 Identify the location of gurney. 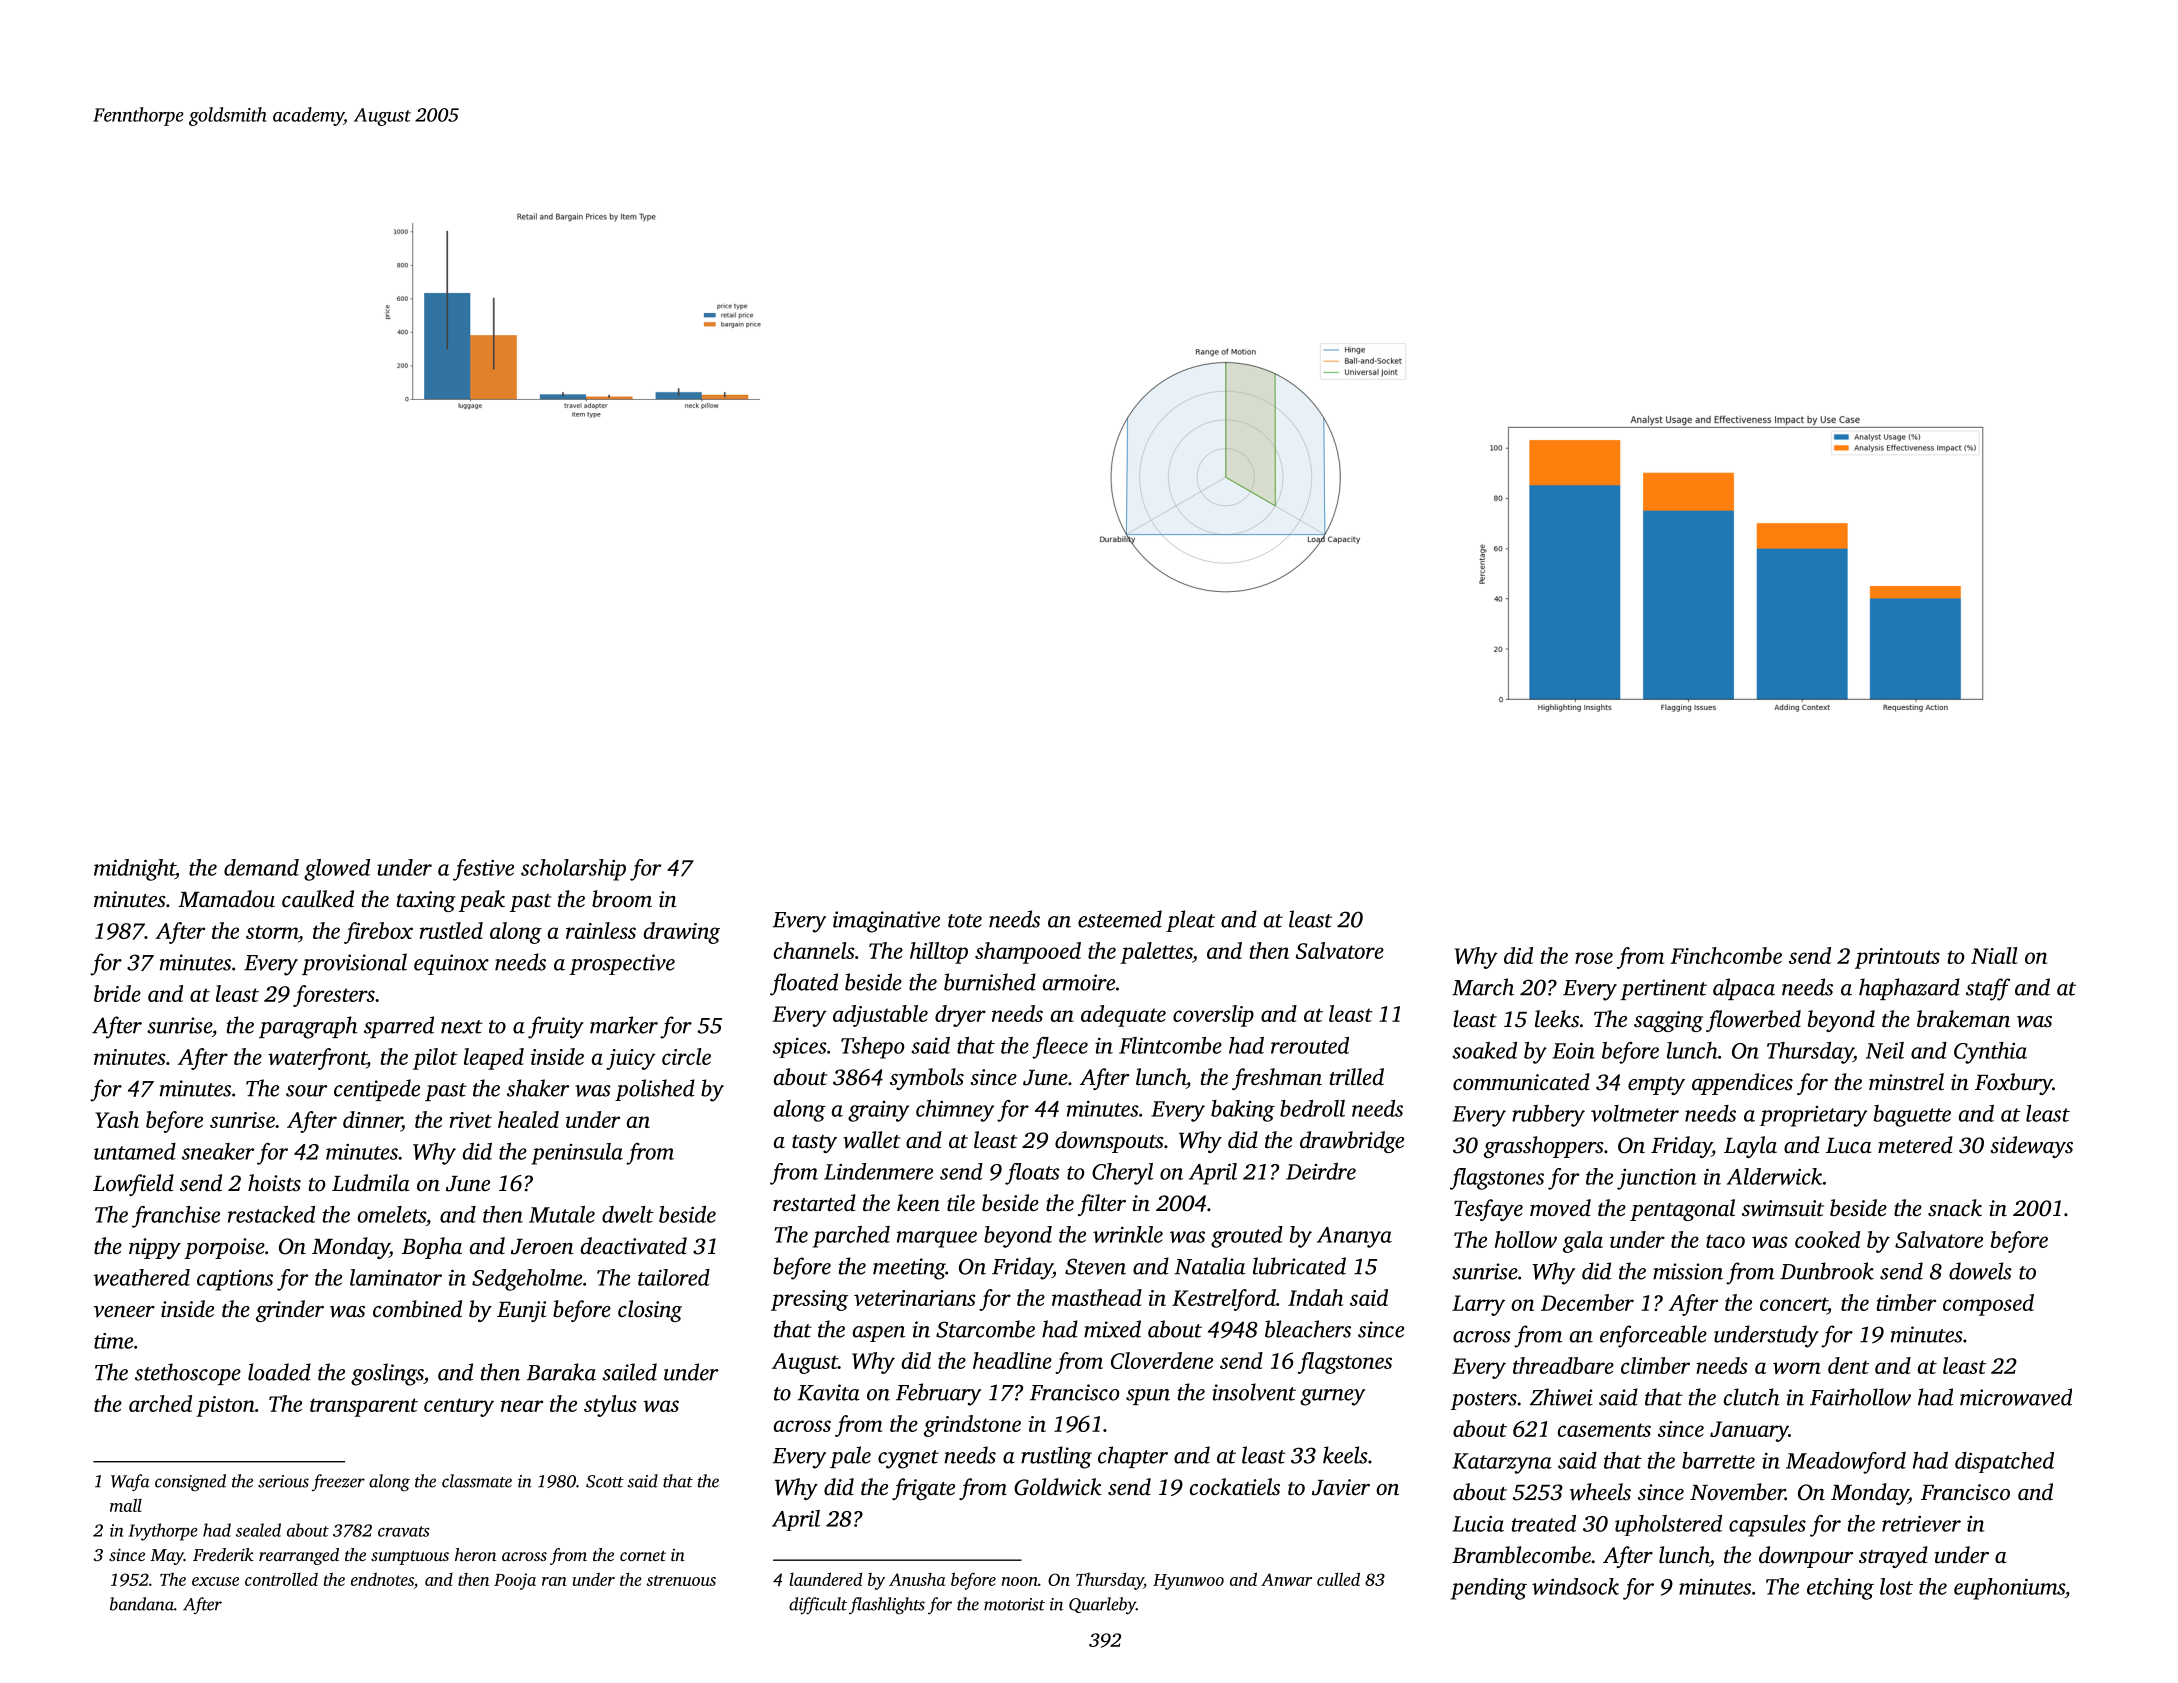
(1332, 1397).
